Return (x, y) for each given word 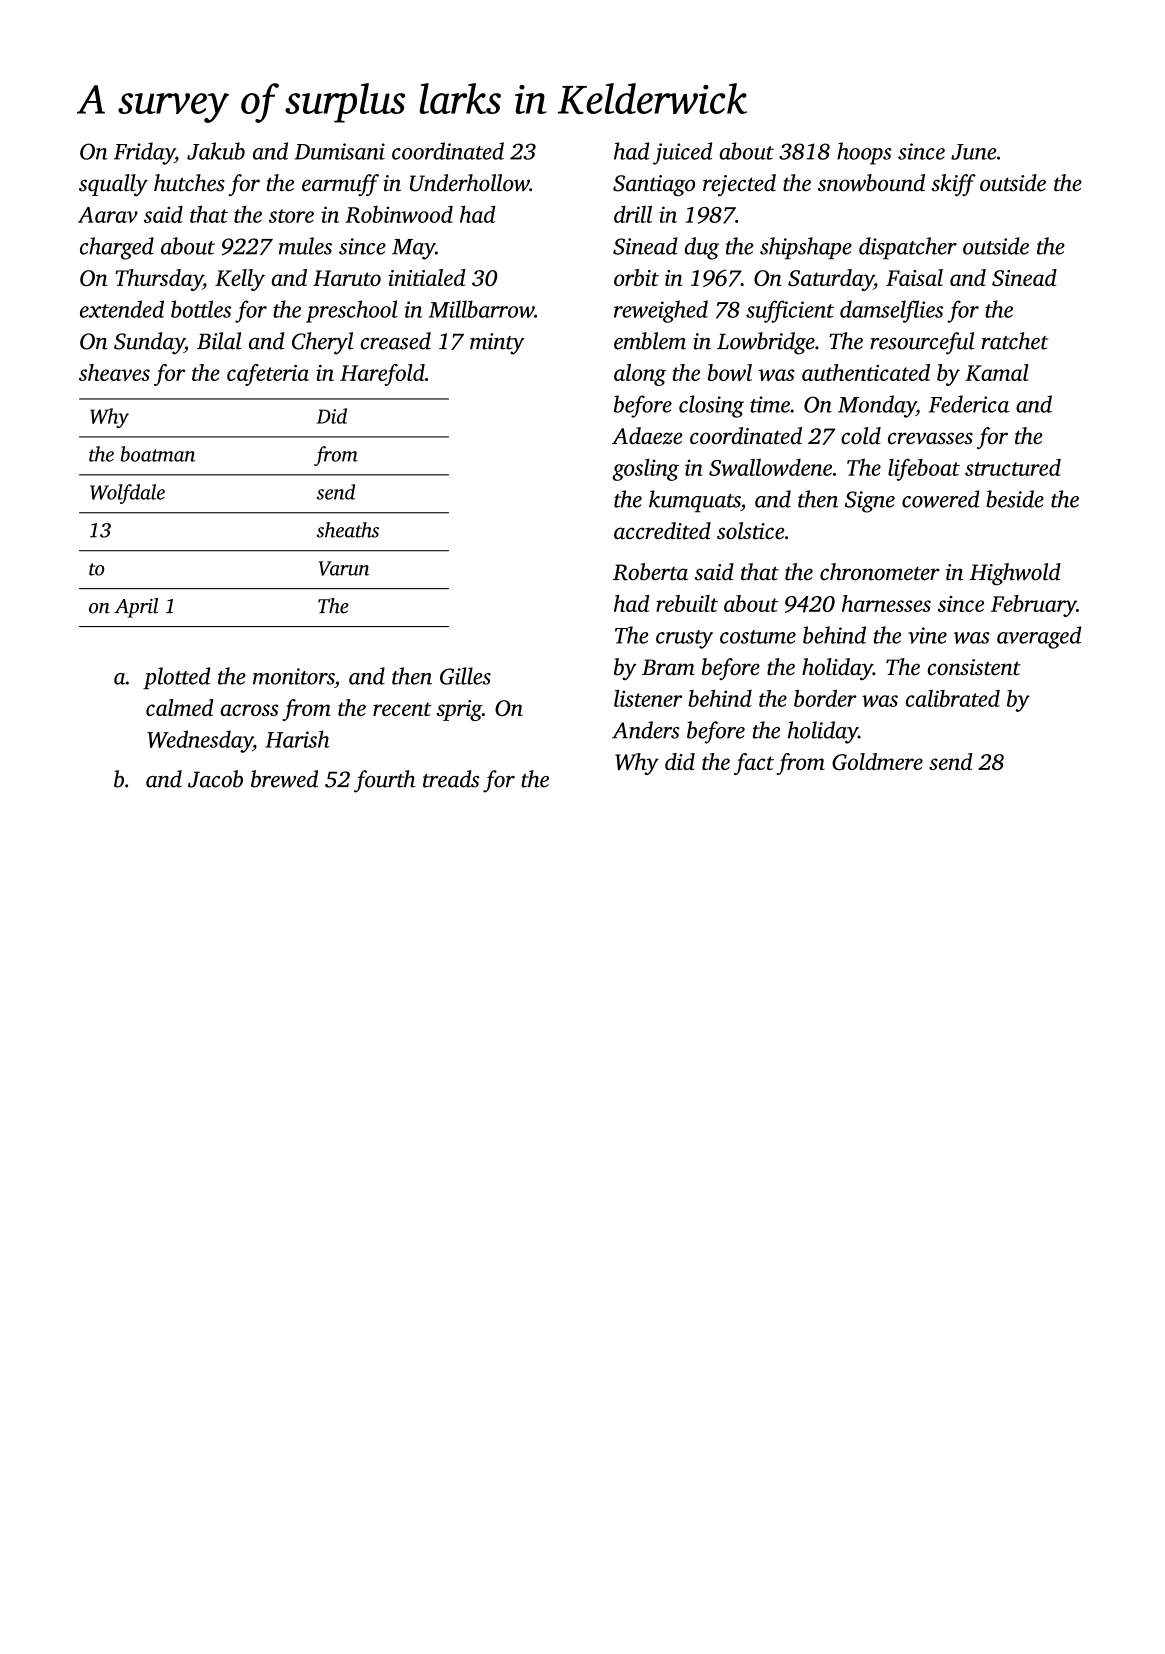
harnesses (886, 603)
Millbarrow (481, 309)
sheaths (348, 530)
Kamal (997, 372)
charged (117, 248)
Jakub (216, 151)
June (974, 152)
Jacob (215, 779)
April (136, 608)
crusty (684, 639)
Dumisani (339, 151)
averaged (1039, 637)
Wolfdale (127, 494)
